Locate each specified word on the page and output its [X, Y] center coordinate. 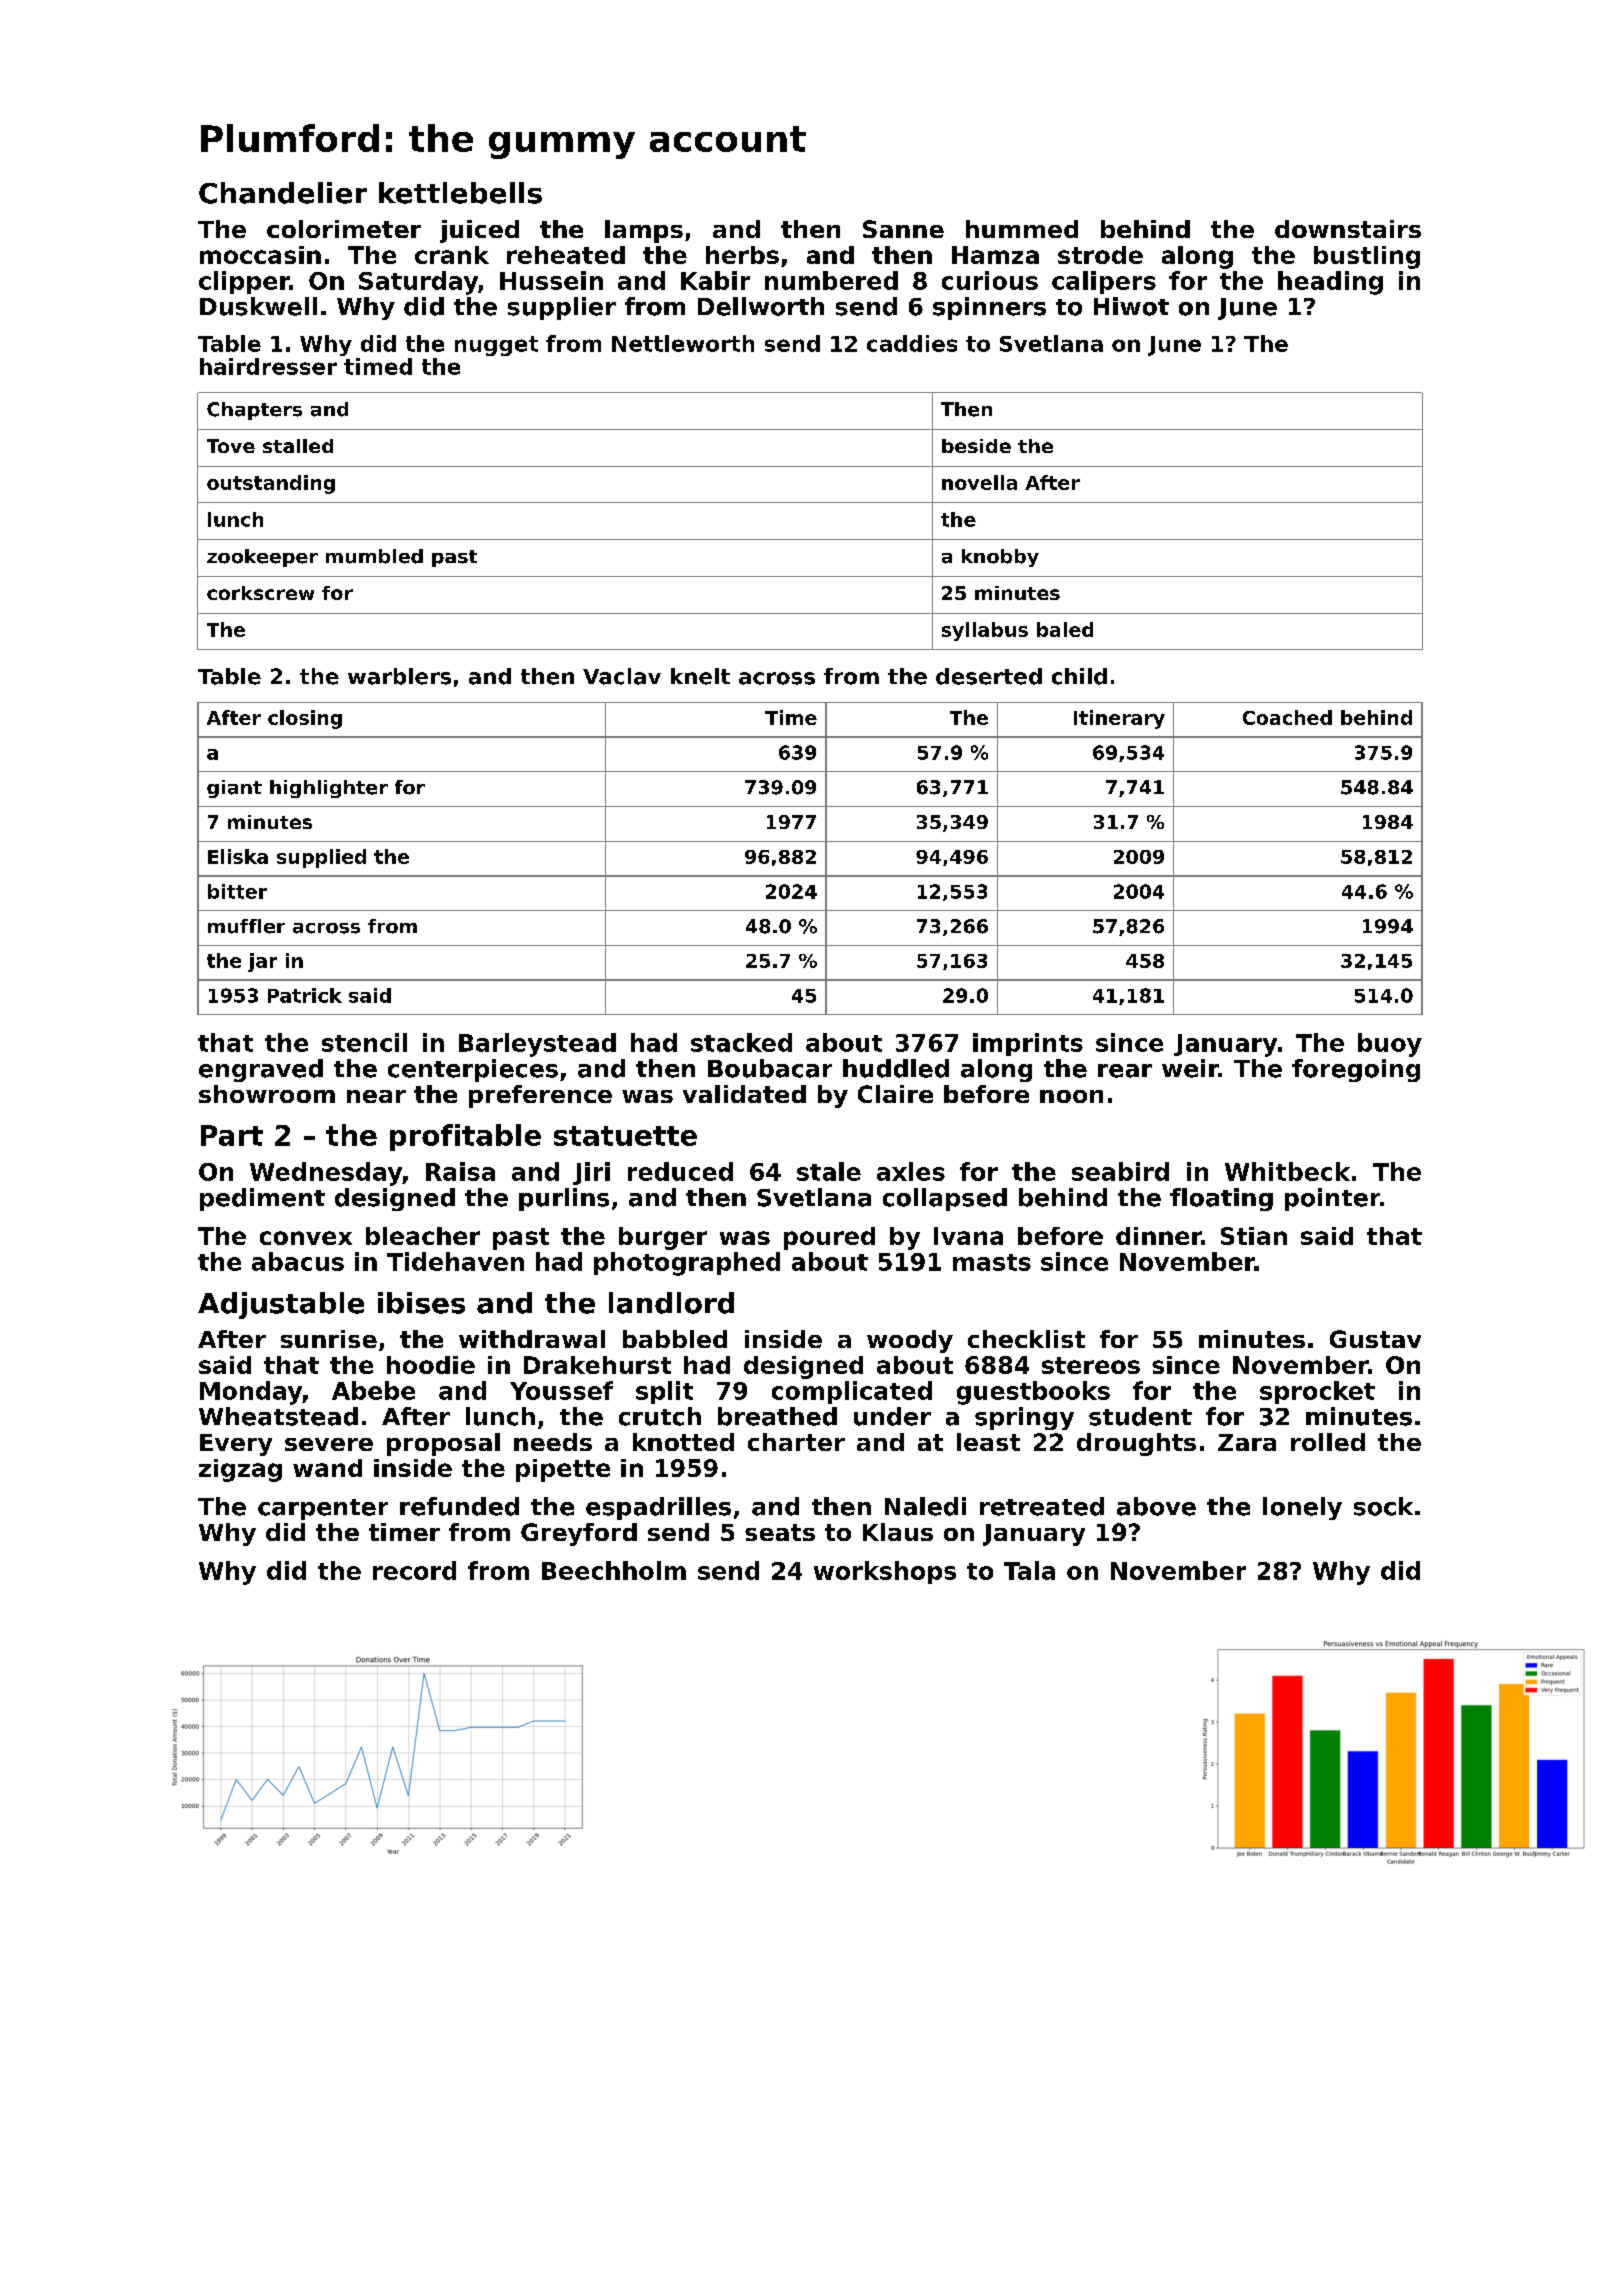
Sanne [903, 229]
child [1079, 676]
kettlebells [460, 193]
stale [829, 1171]
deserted [989, 676]
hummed [1022, 229]
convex [306, 1238]
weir [1190, 1068]
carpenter [323, 1509]
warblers [399, 676]
